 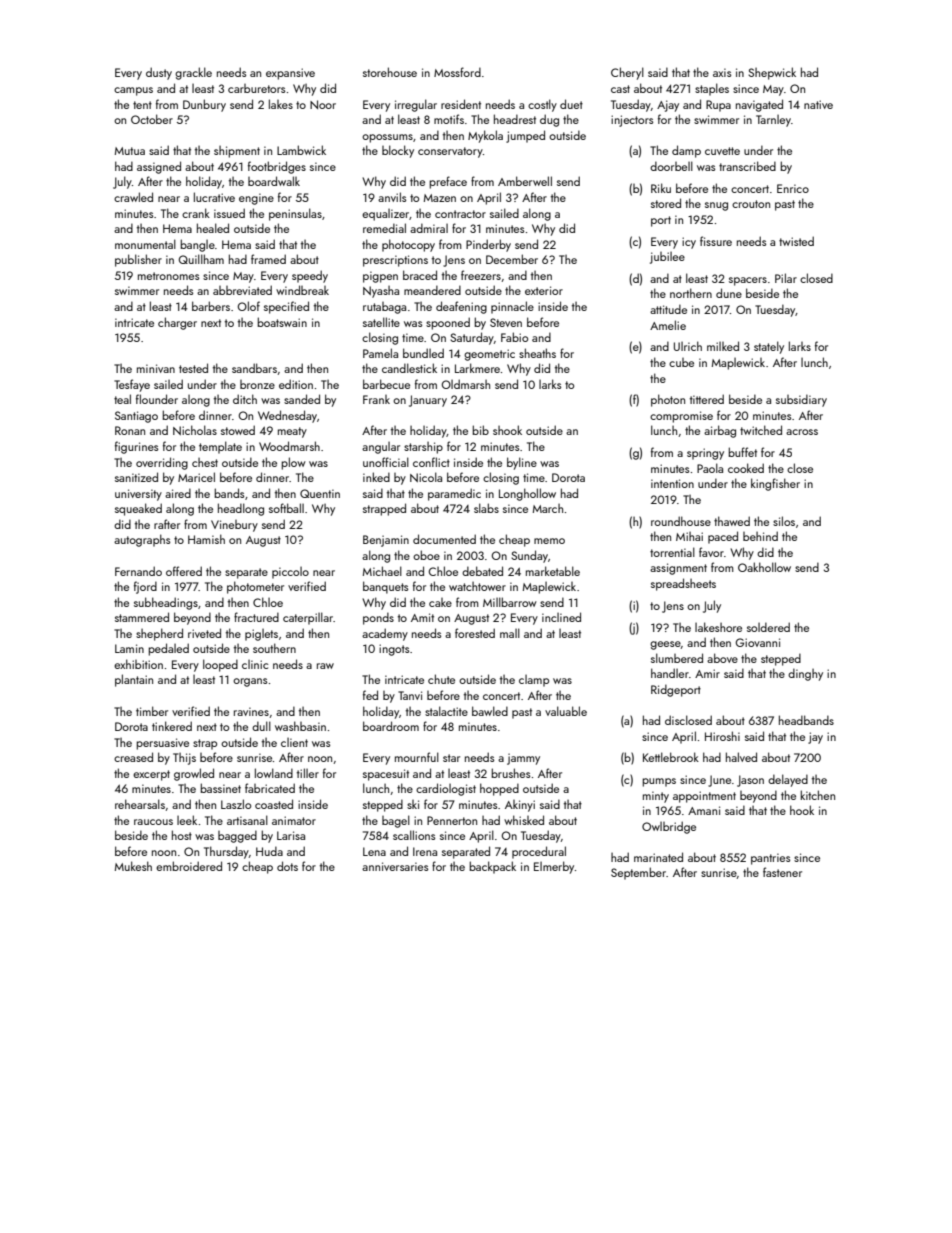 I want to click on publisher, so click(x=138, y=260).
